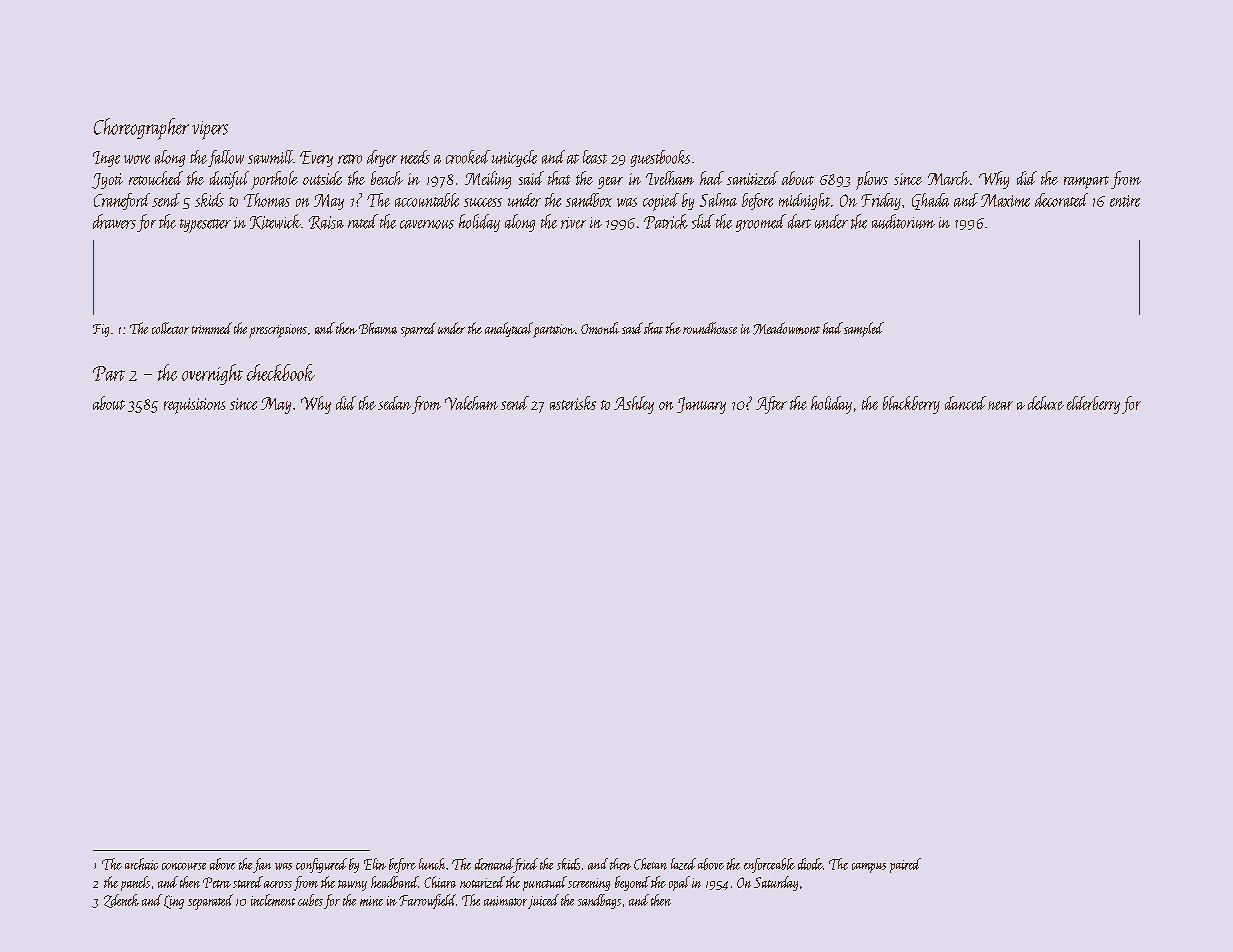 The image size is (1233, 952). Describe the element at coordinates (1093, 405) in the document. I see `elderberry` at that location.
